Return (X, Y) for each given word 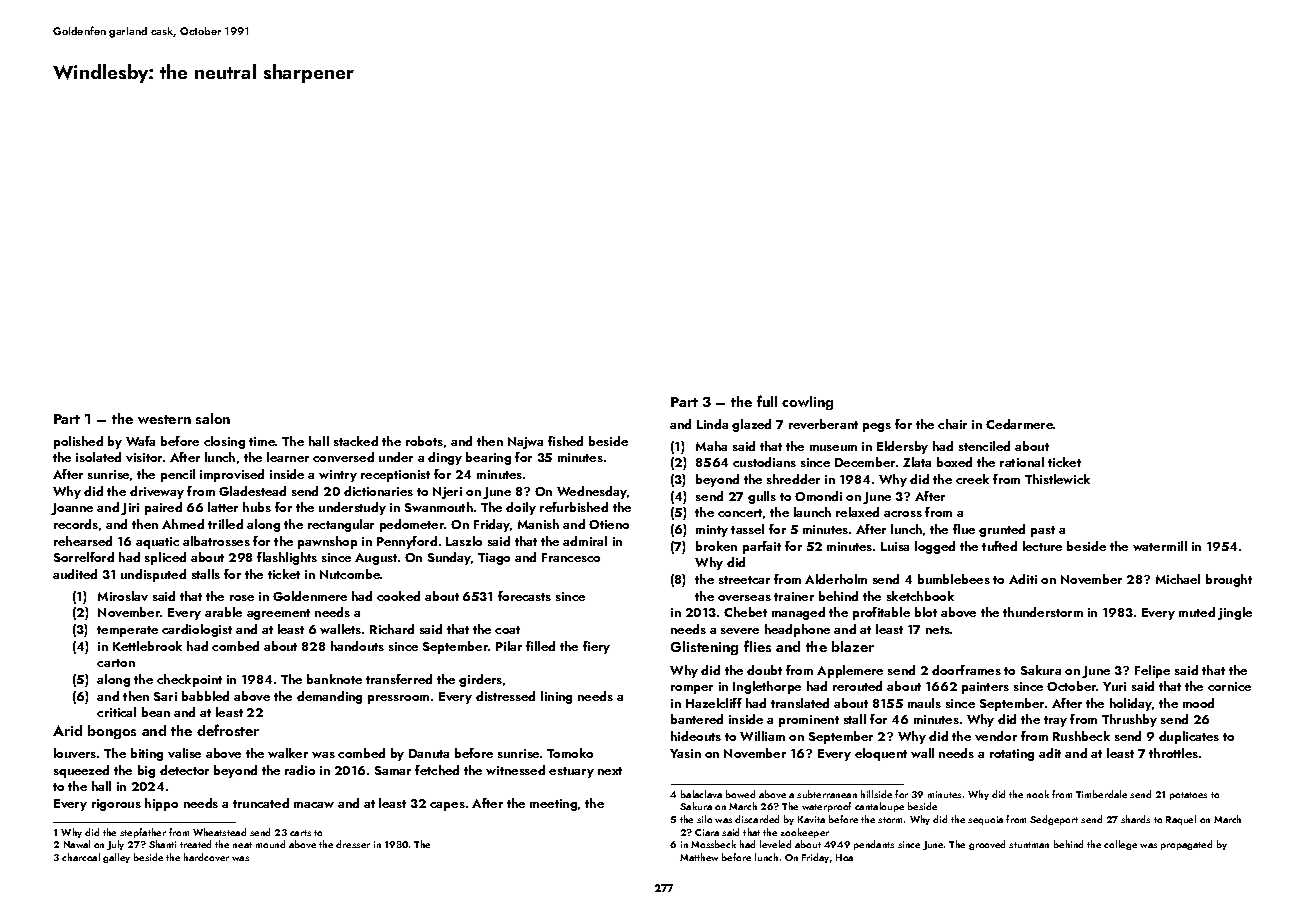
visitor (144, 457)
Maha (711, 446)
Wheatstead (219, 832)
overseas (744, 598)
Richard (392, 629)
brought (1229, 580)
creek (972, 479)
